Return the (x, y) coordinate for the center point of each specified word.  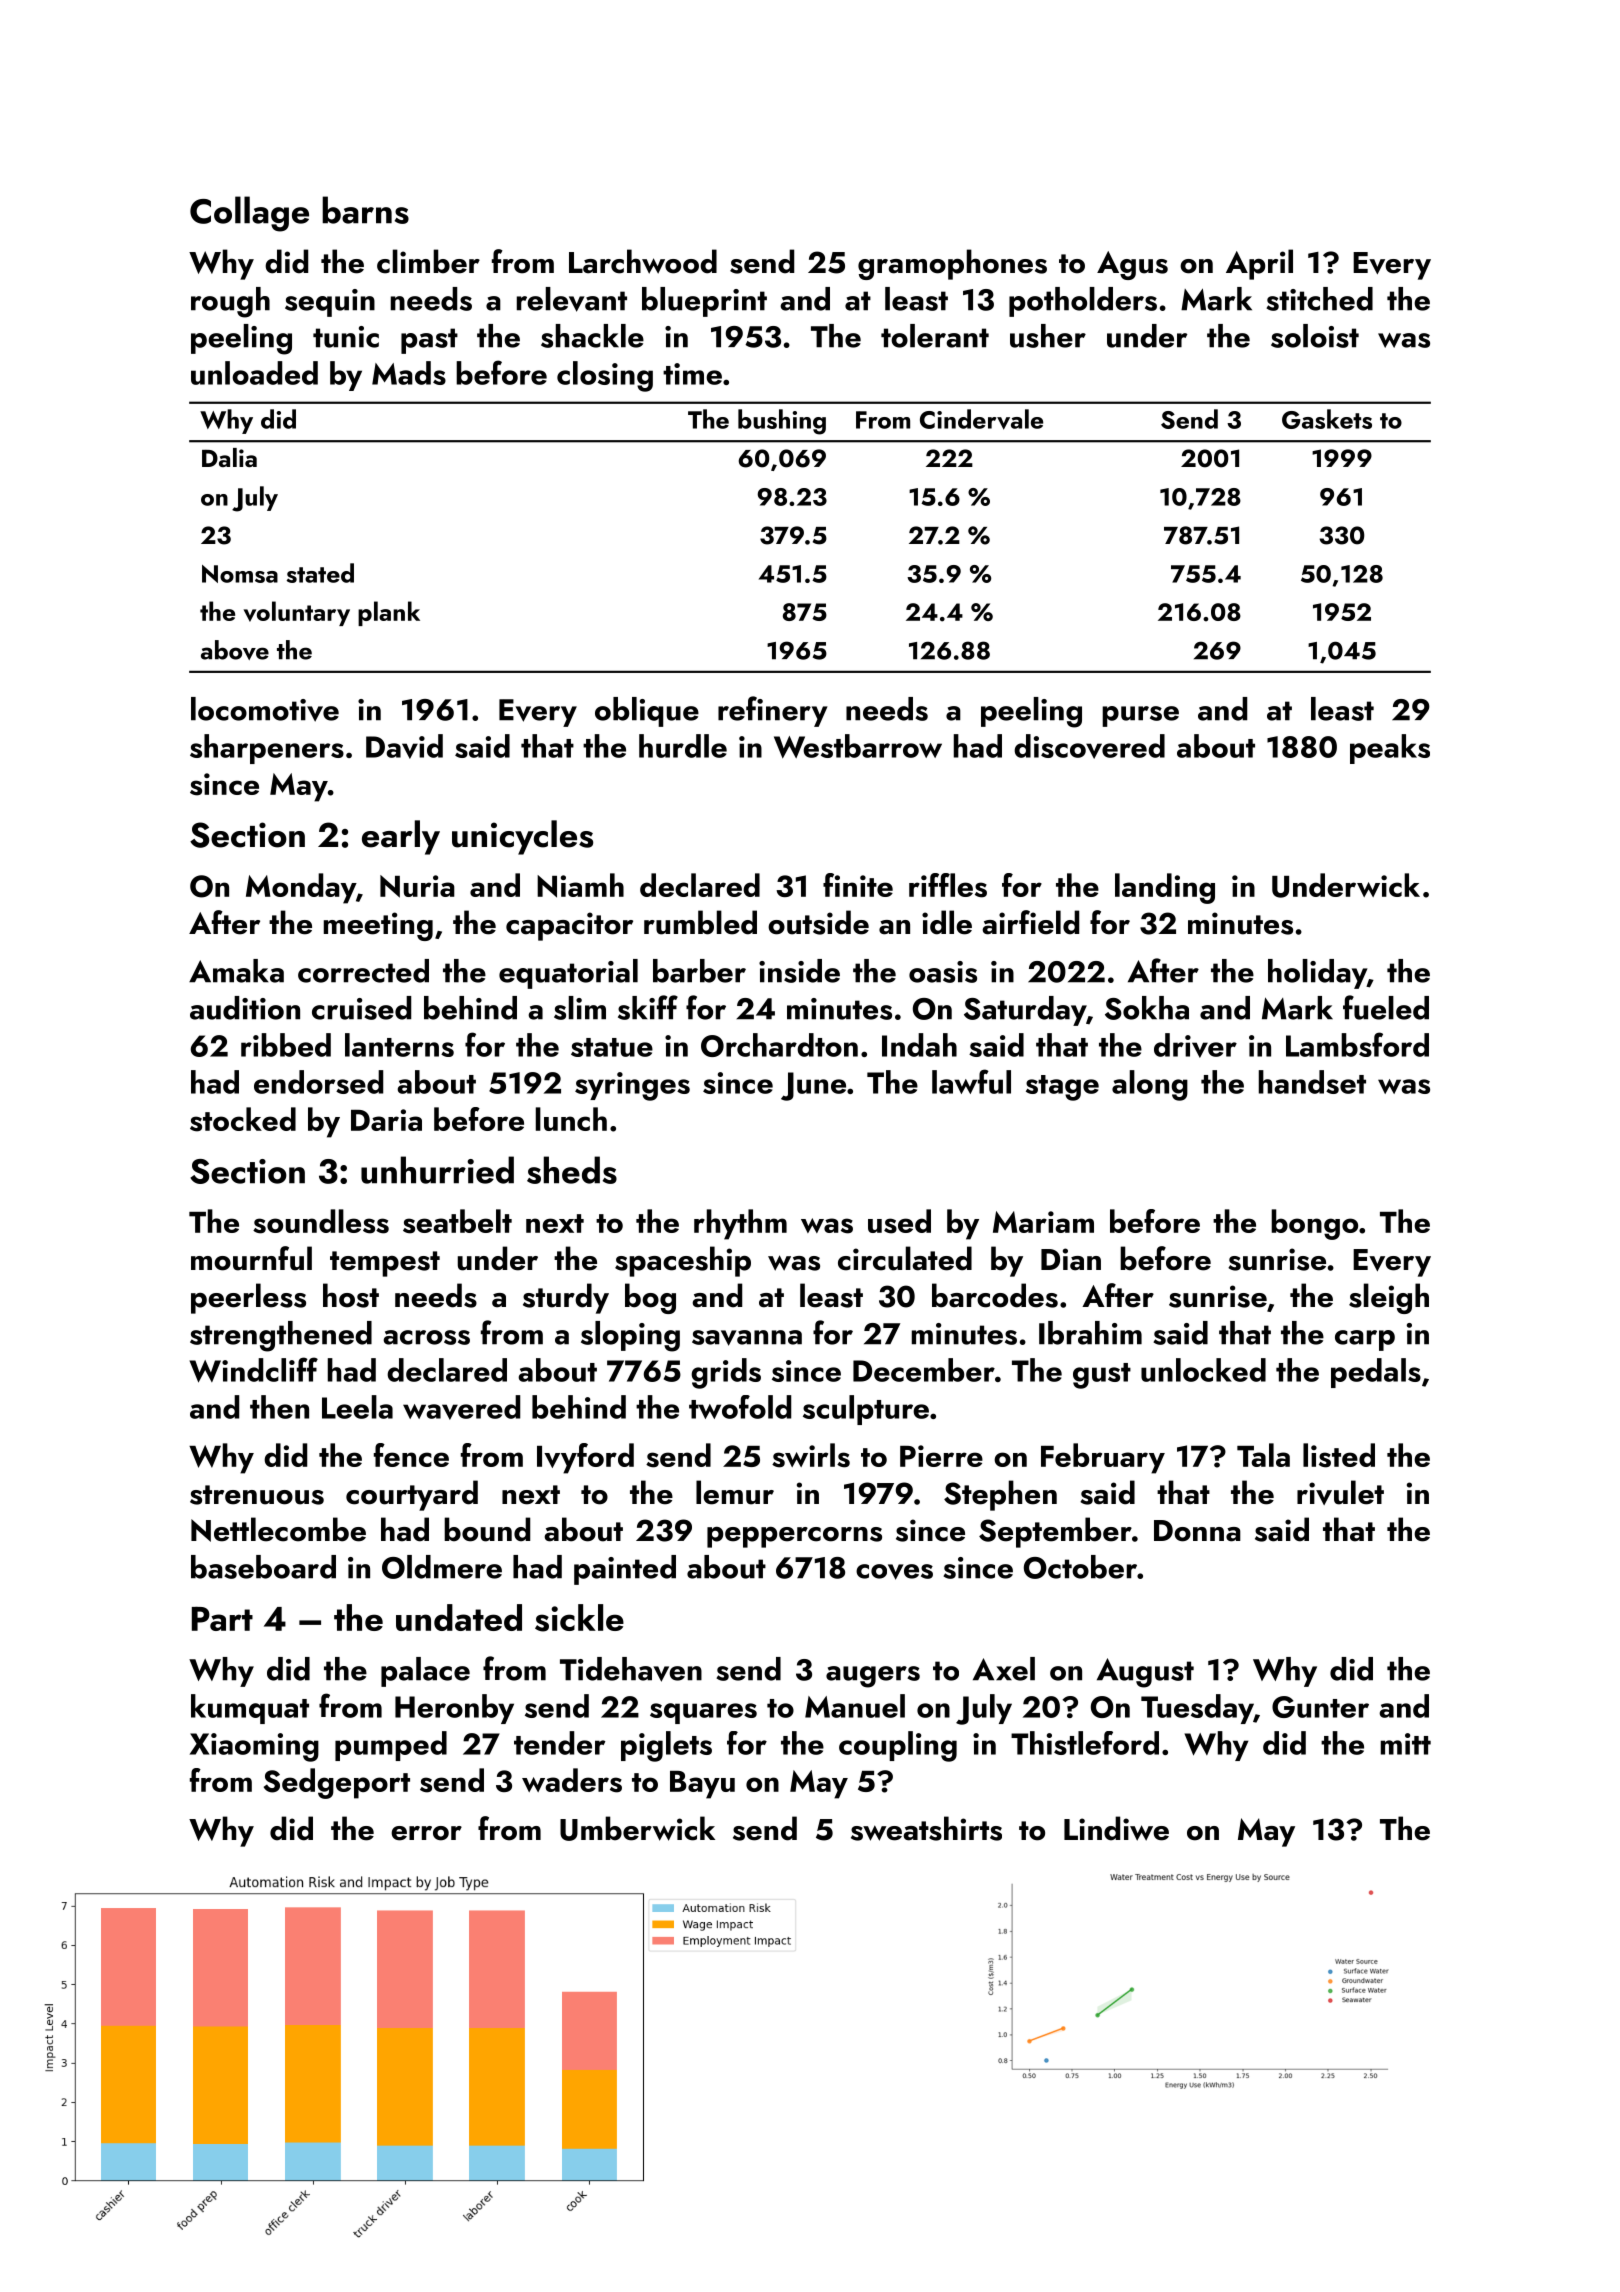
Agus (1132, 265)
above (235, 650)
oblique (647, 712)
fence (411, 1455)
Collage (249, 214)
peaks (1390, 749)
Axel (1004, 1669)
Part (222, 1618)
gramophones (952, 264)
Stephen (1000, 1495)
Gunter (1320, 1707)
